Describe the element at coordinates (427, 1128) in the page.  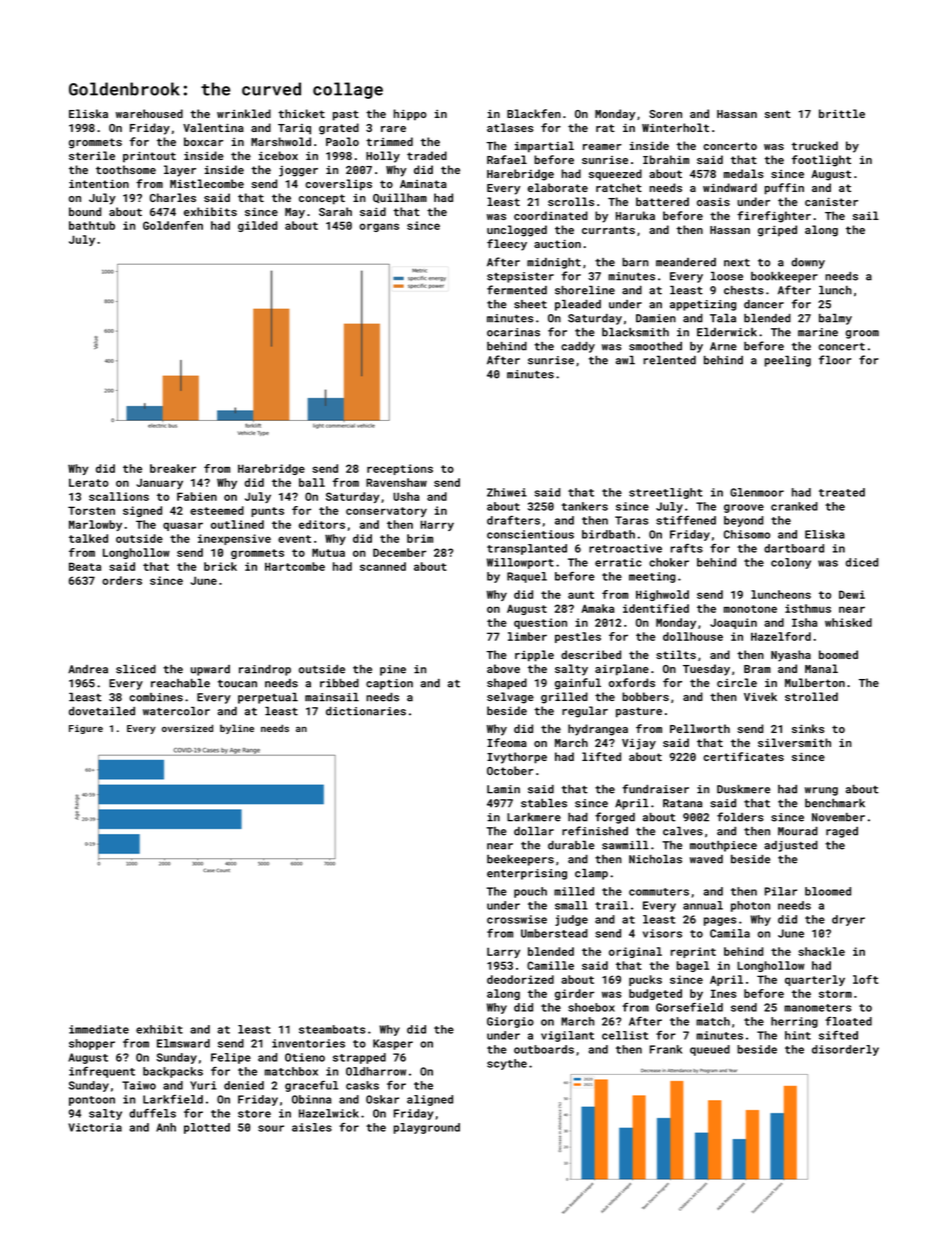
I see `playground` at that location.
